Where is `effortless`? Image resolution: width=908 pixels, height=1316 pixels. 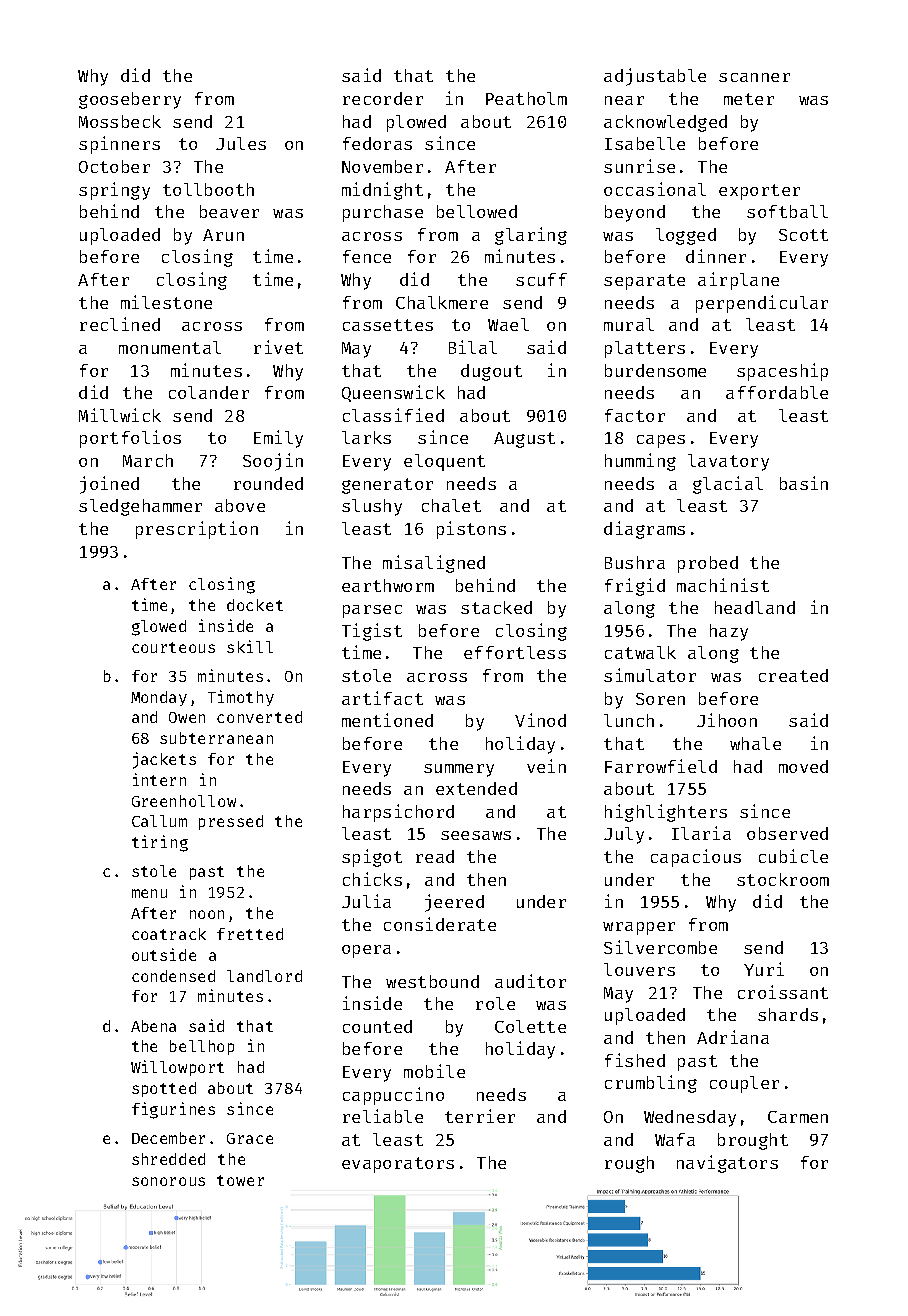 effortless is located at coordinates (515, 652).
